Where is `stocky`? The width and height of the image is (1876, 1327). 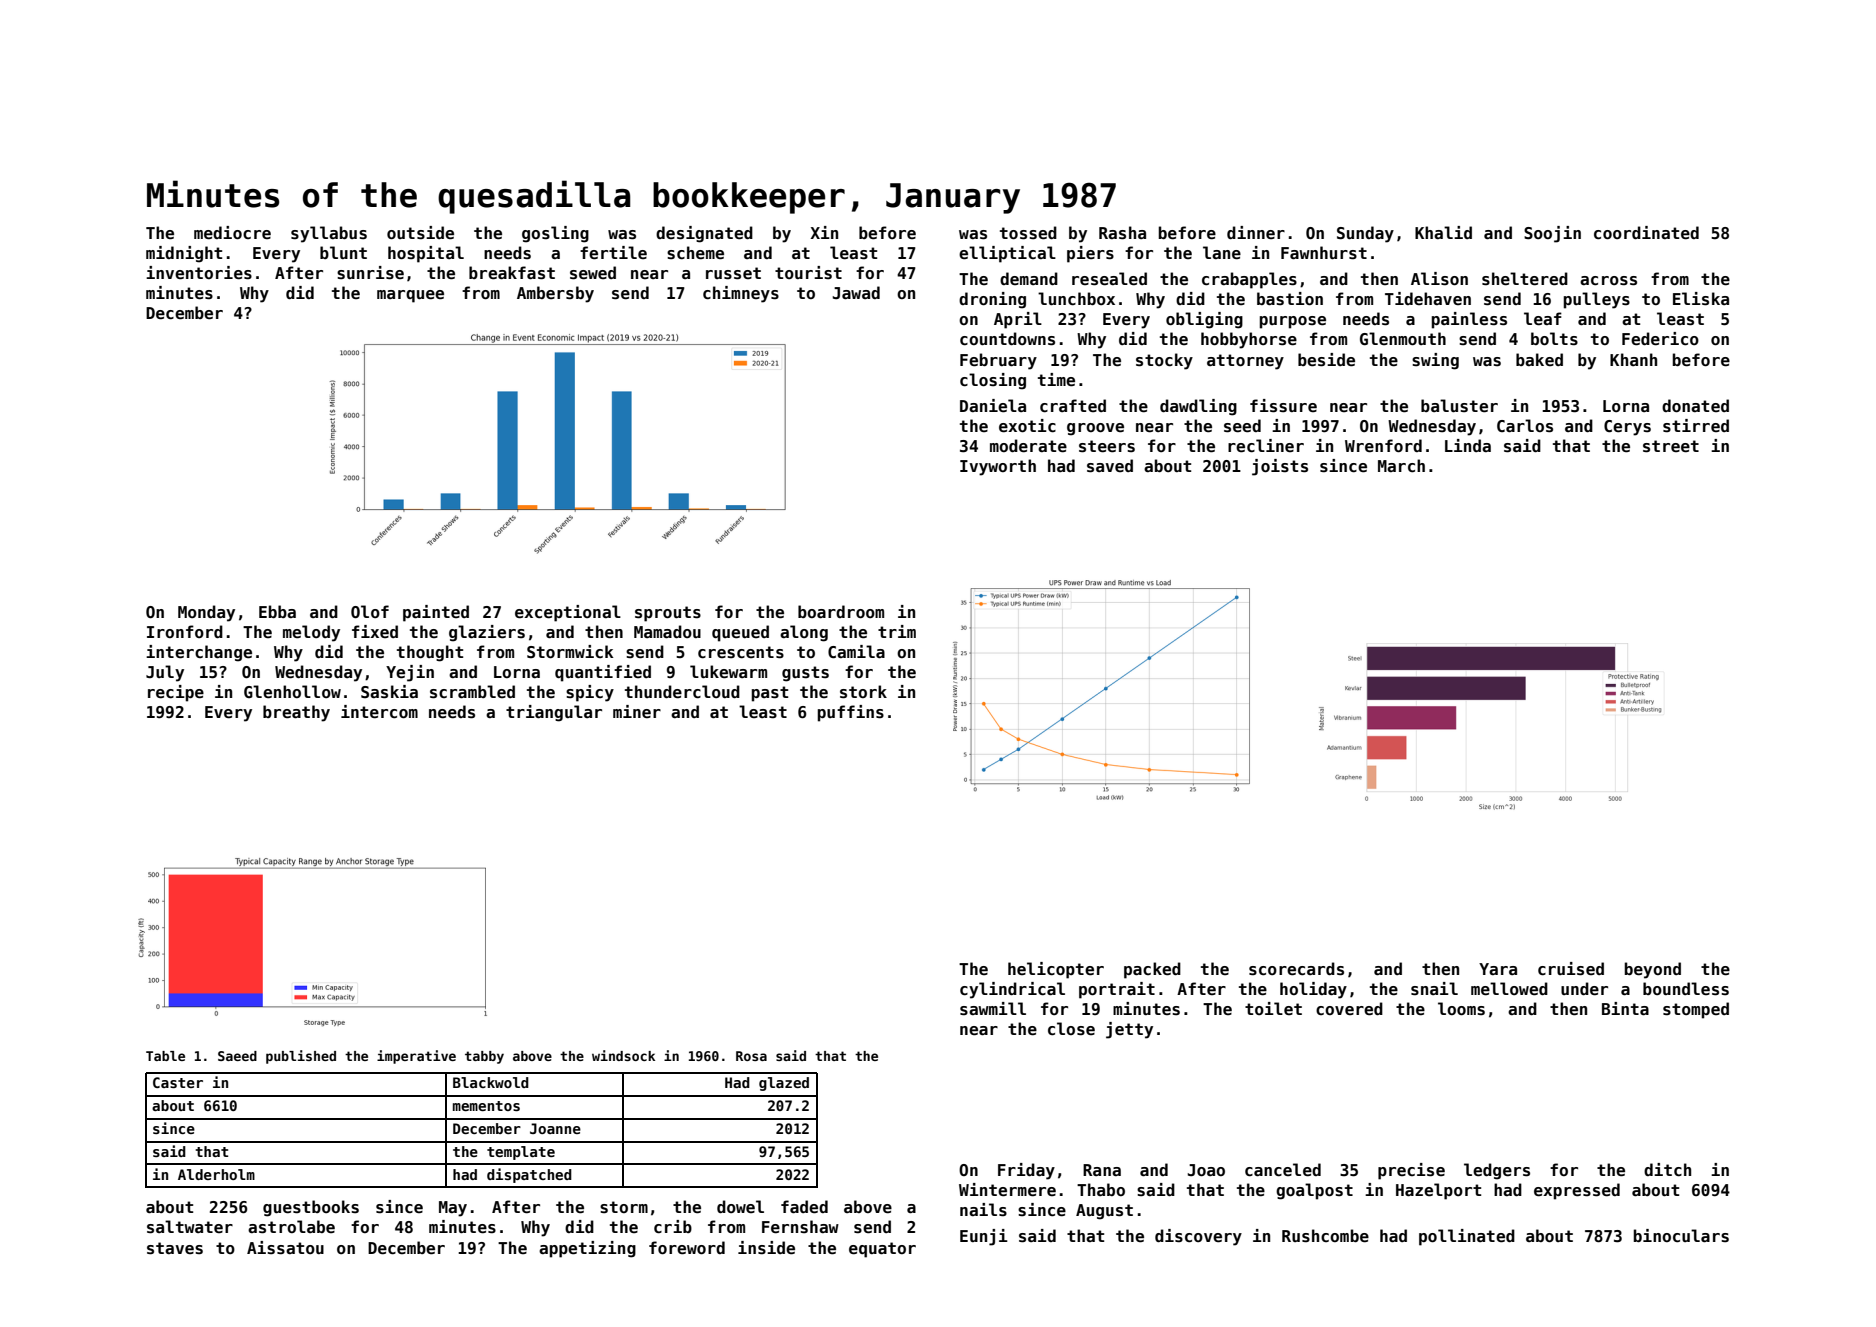 stocky is located at coordinates (1164, 361).
